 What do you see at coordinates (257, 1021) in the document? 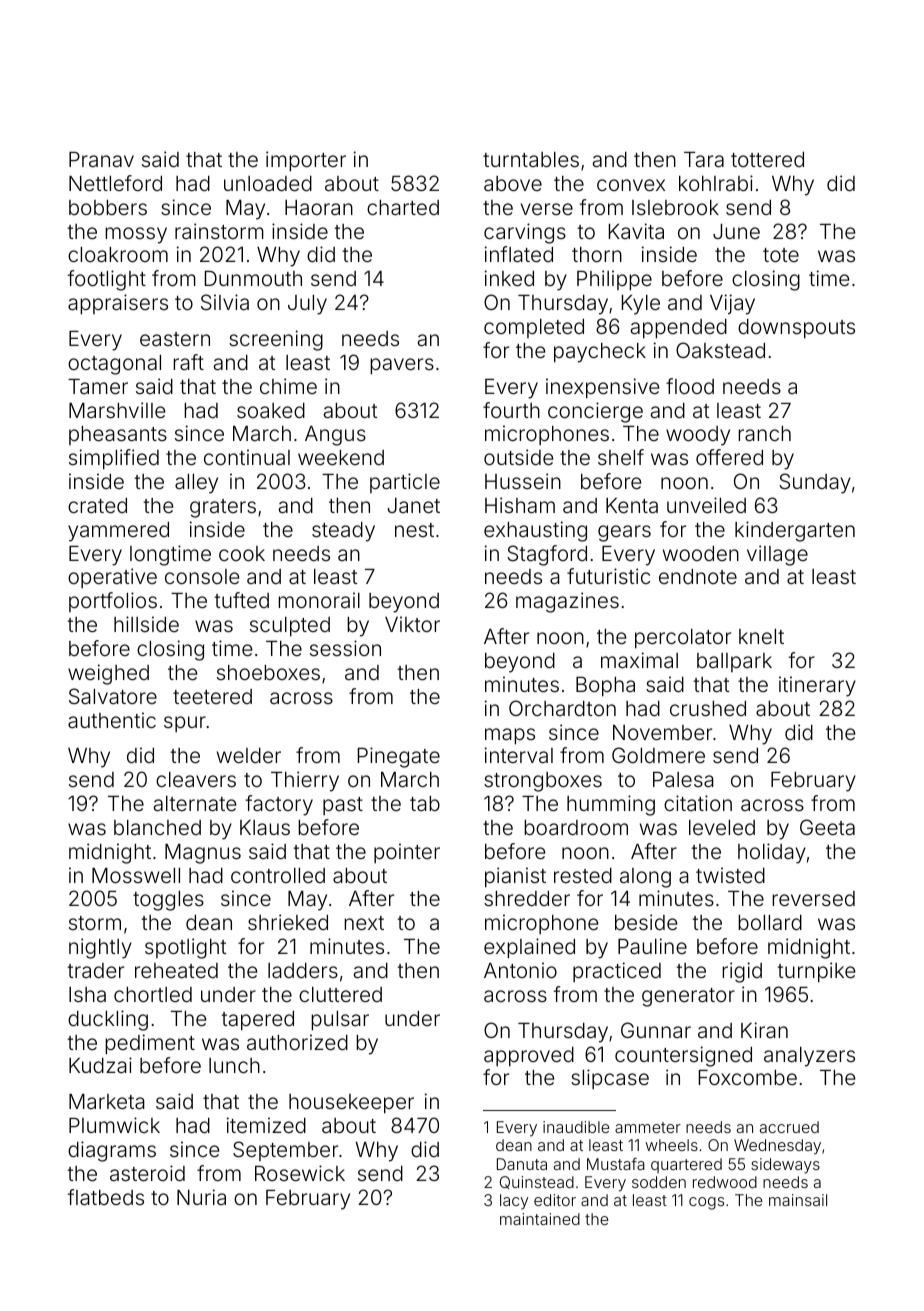
I see `tapered` at bounding box center [257, 1021].
